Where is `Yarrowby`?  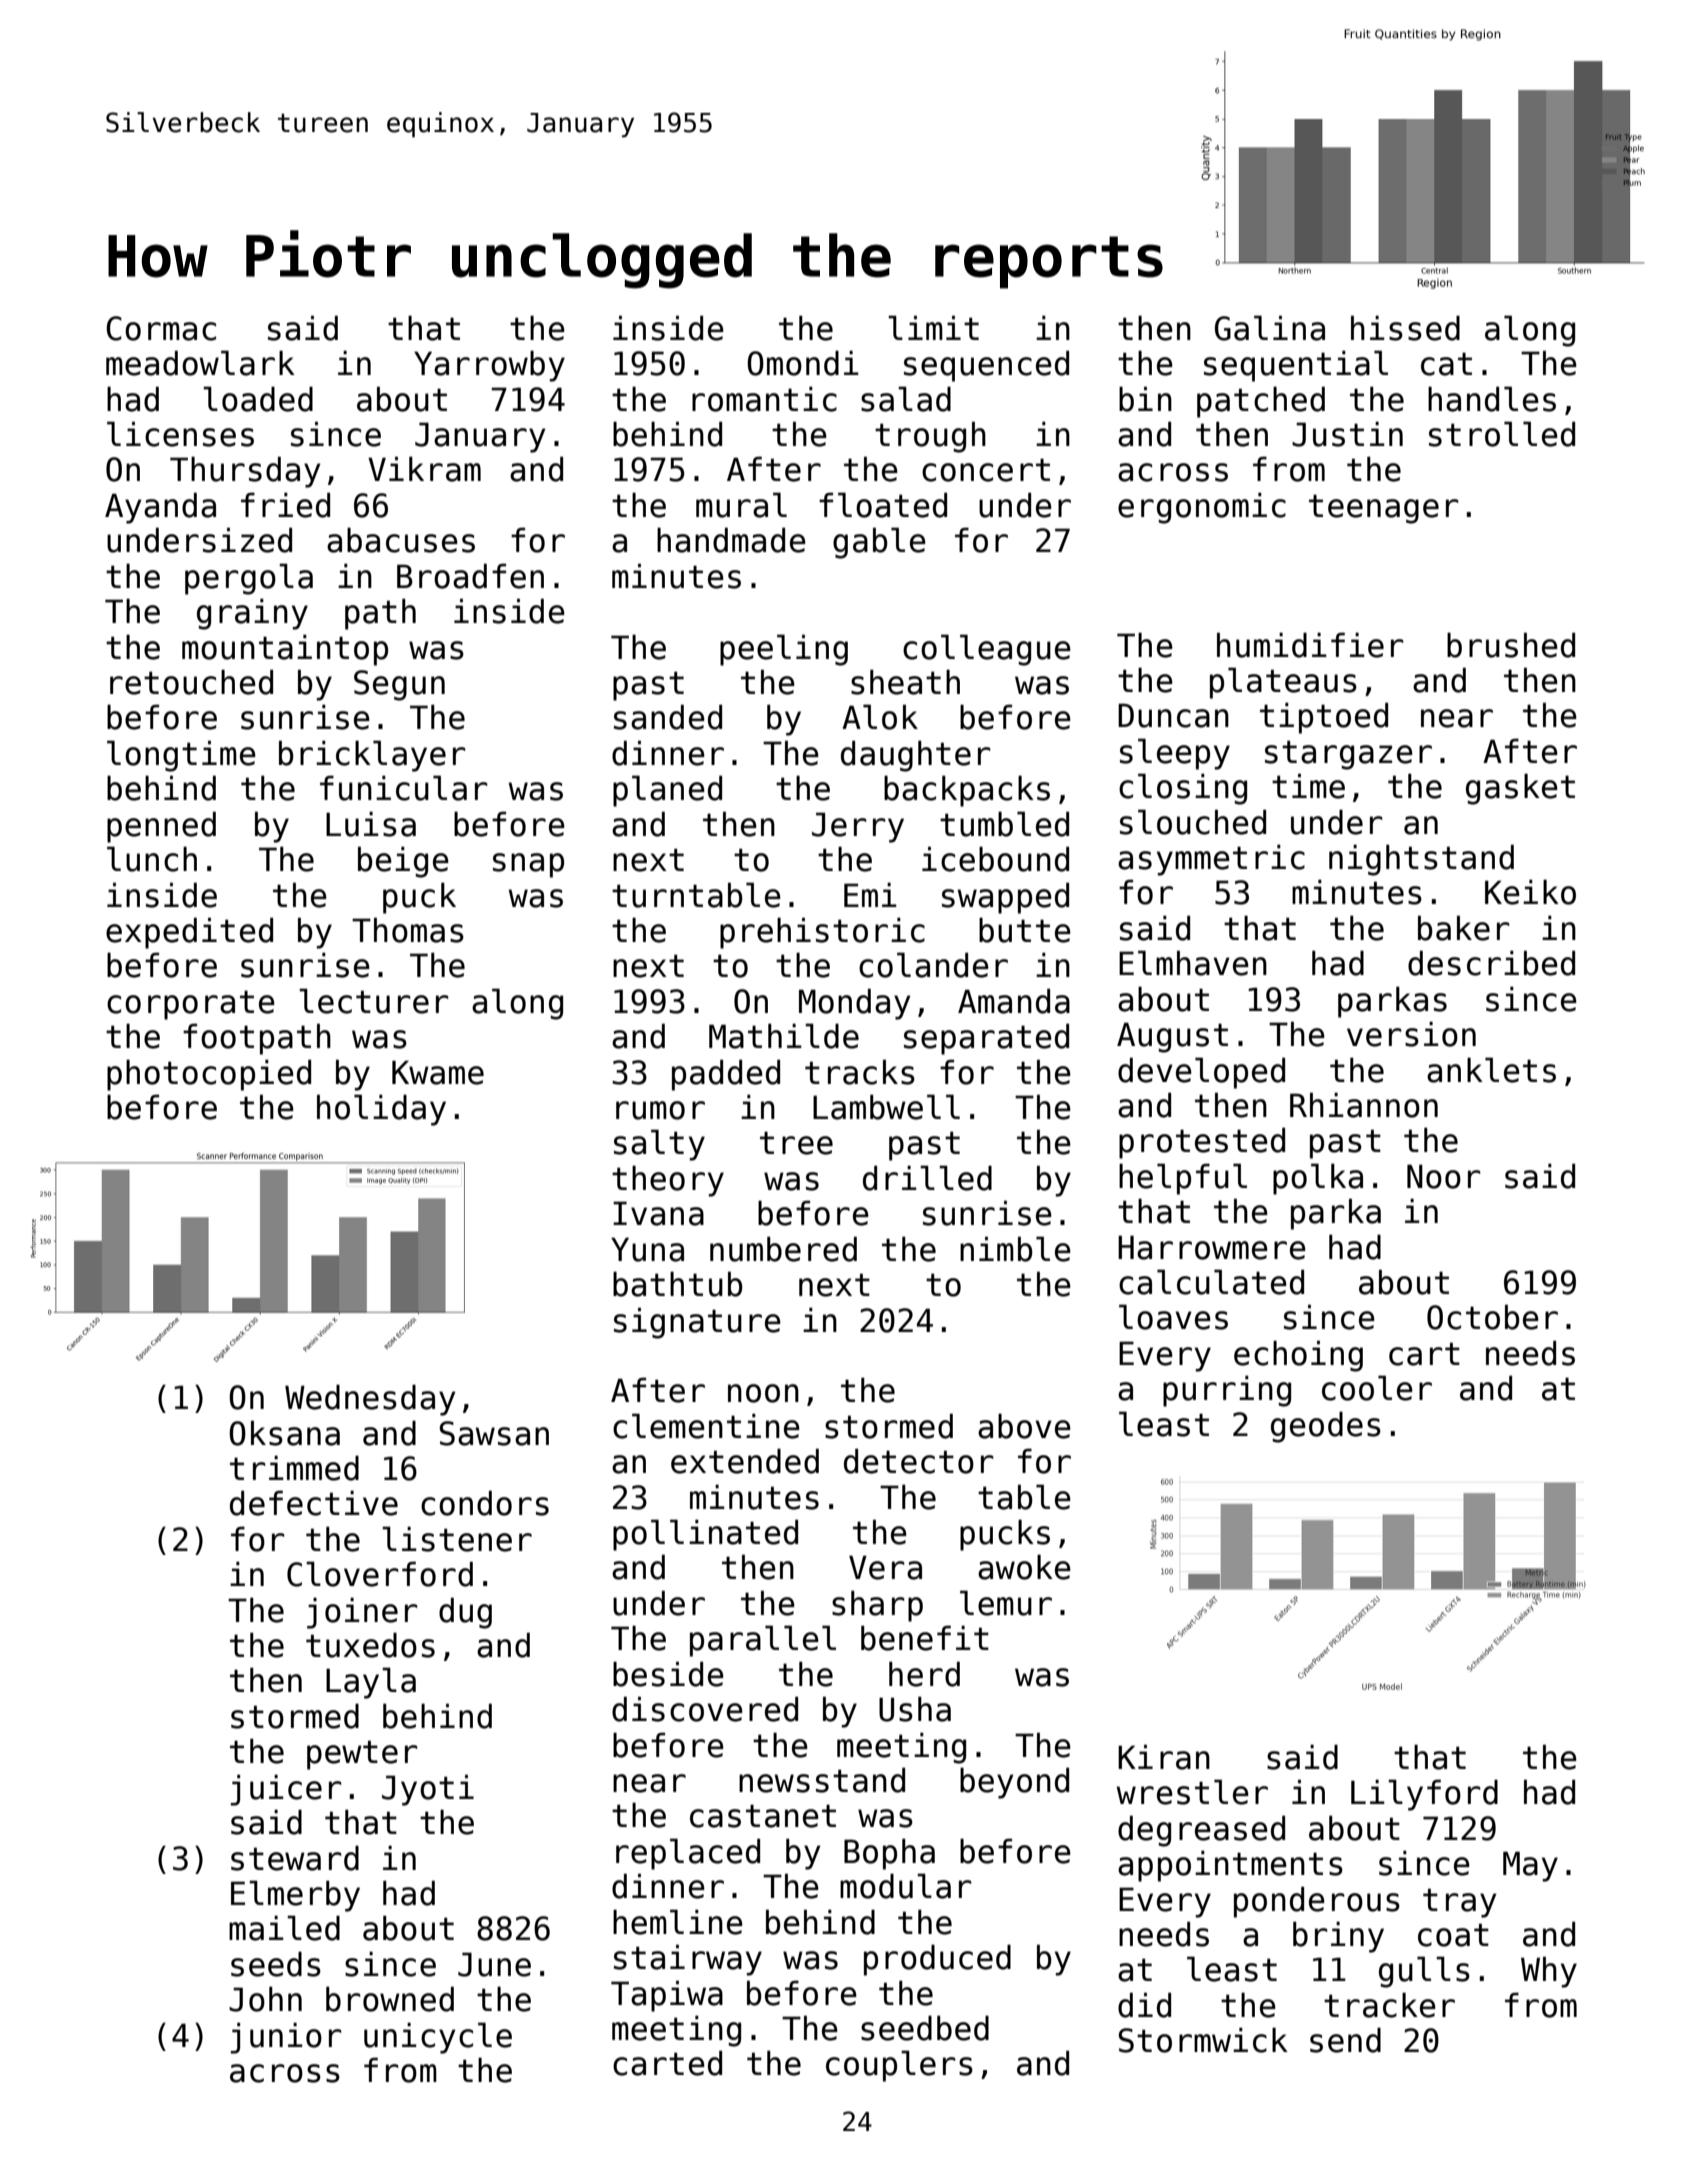 Yarrowby is located at coordinates (489, 366).
